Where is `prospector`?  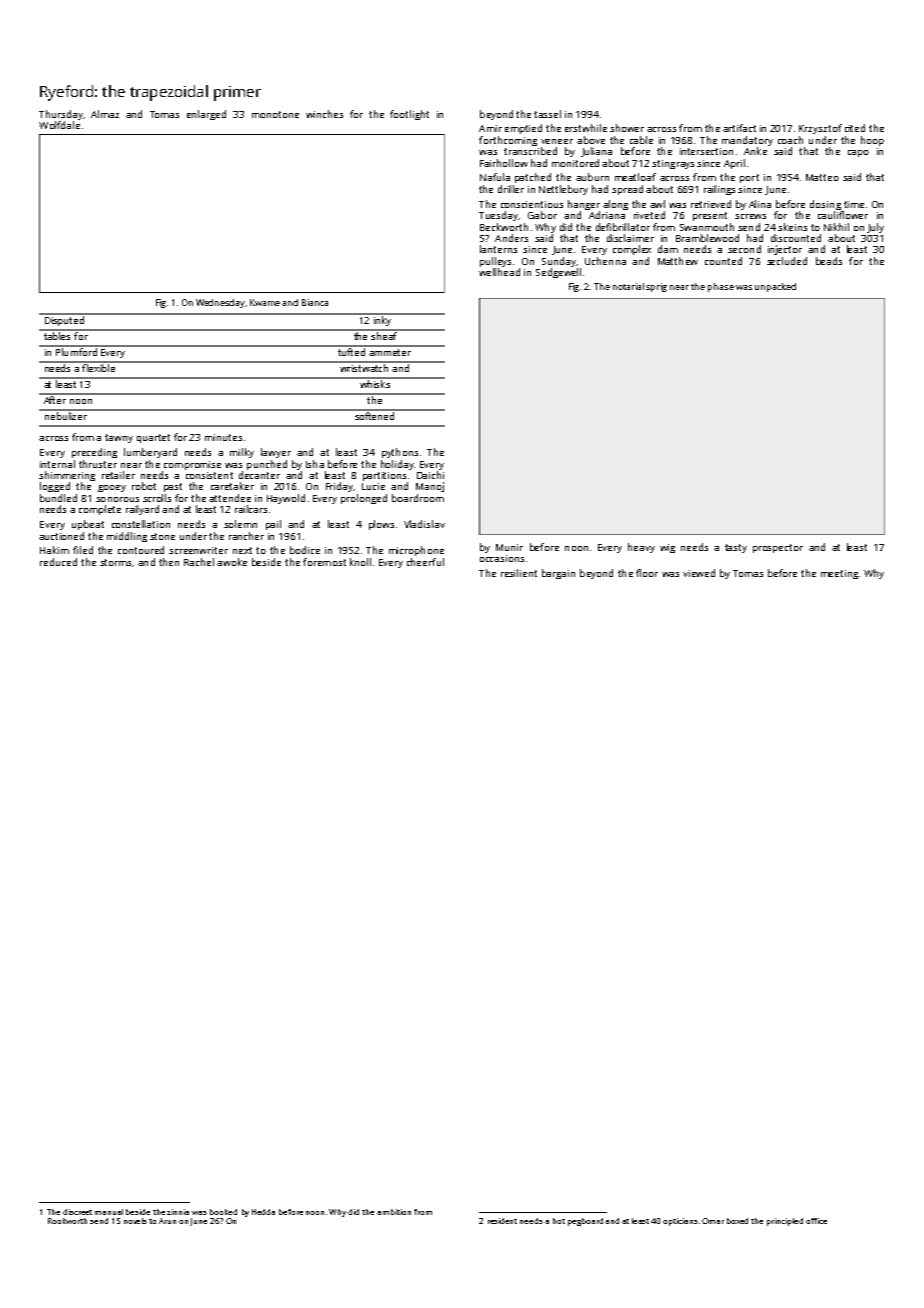 prospector is located at coordinates (778, 548).
